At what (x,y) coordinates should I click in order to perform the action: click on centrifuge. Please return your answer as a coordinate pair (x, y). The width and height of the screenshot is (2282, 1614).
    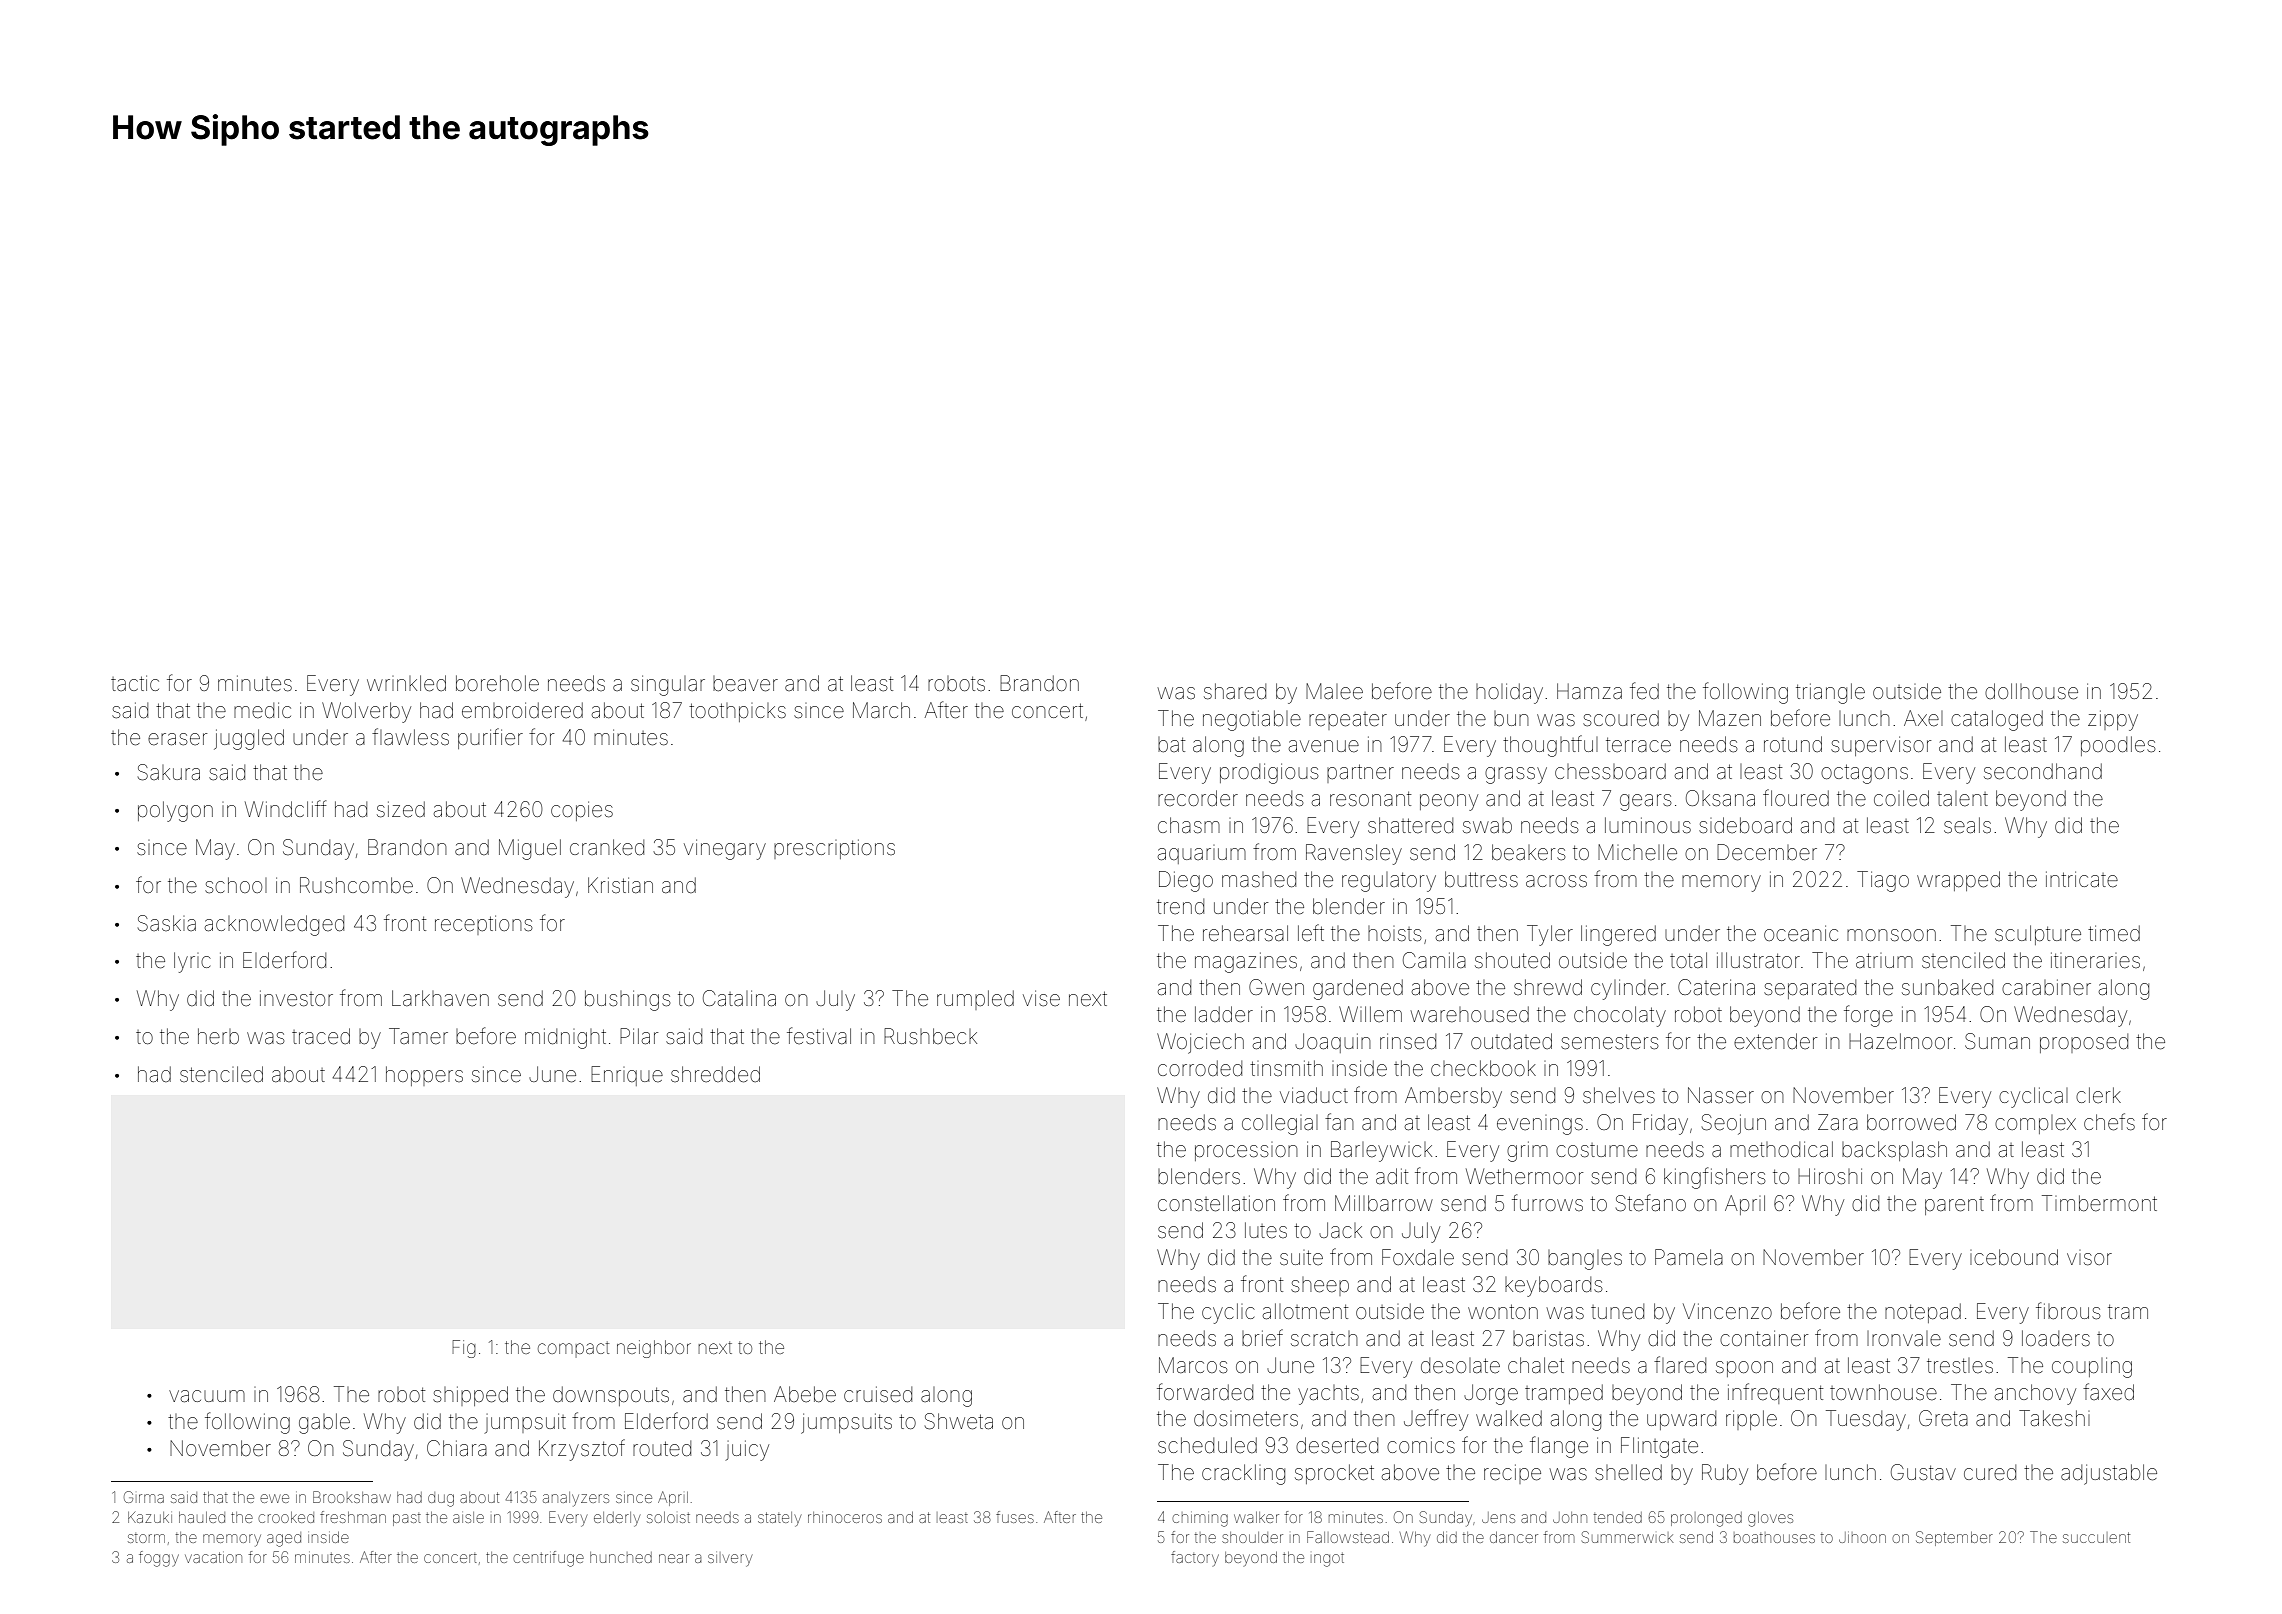
    Looking at the image, I should click on (548, 1559).
